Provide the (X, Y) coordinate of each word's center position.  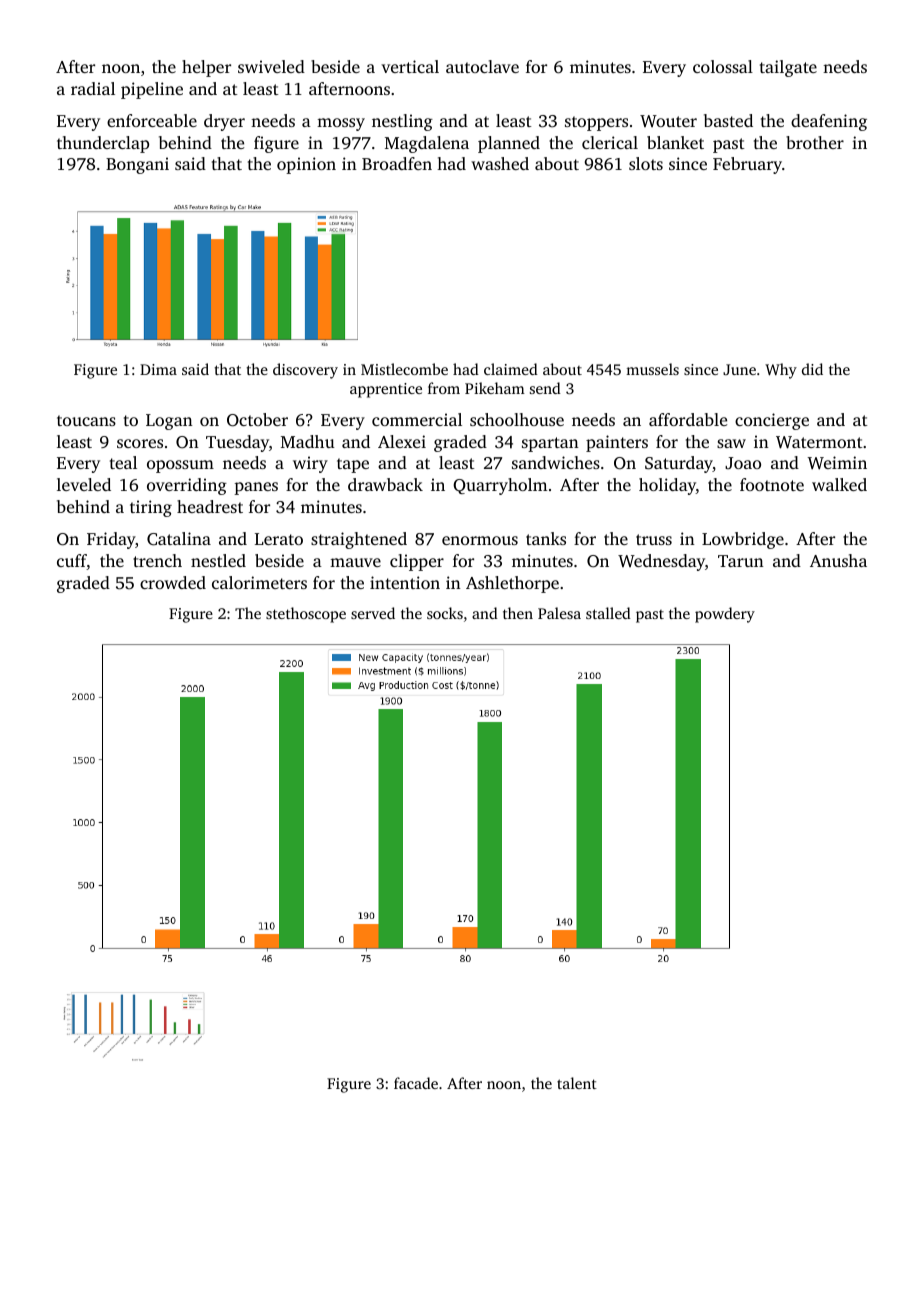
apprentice (386, 390)
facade (416, 1083)
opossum (180, 466)
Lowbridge (743, 540)
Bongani (137, 165)
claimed (511, 369)
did (812, 369)
